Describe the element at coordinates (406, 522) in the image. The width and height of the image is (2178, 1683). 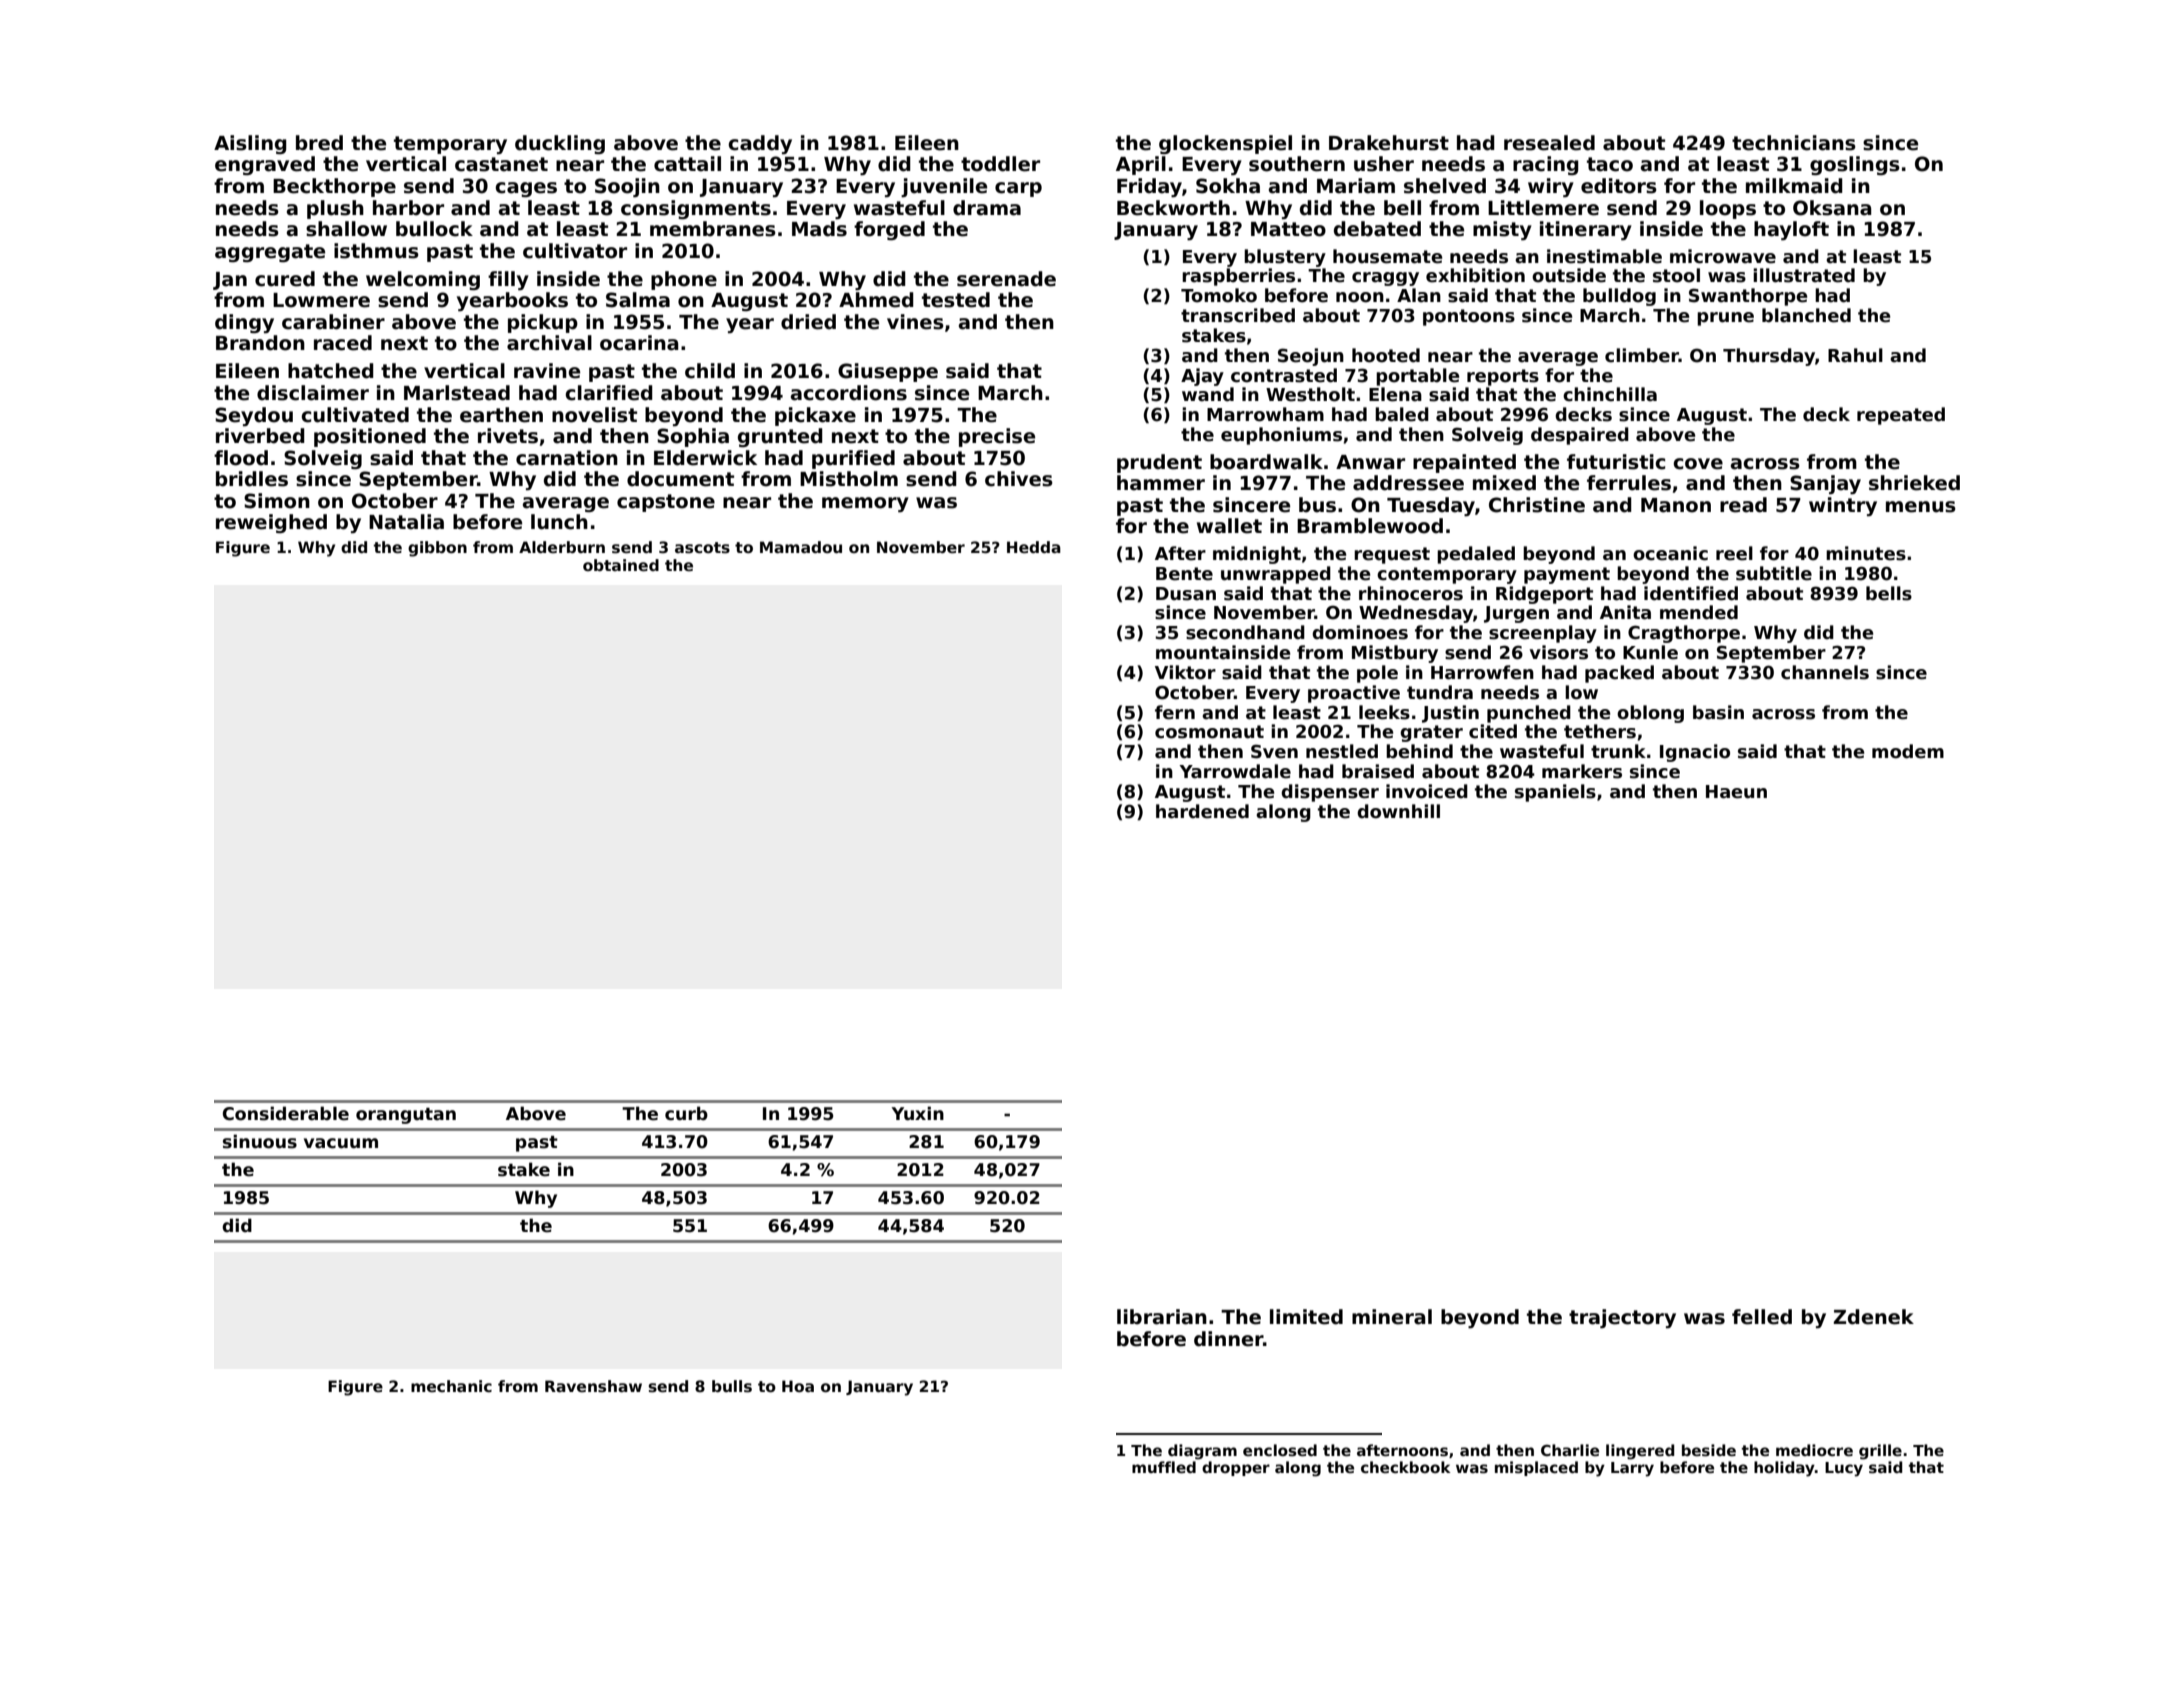
I see `Natalia` at that location.
